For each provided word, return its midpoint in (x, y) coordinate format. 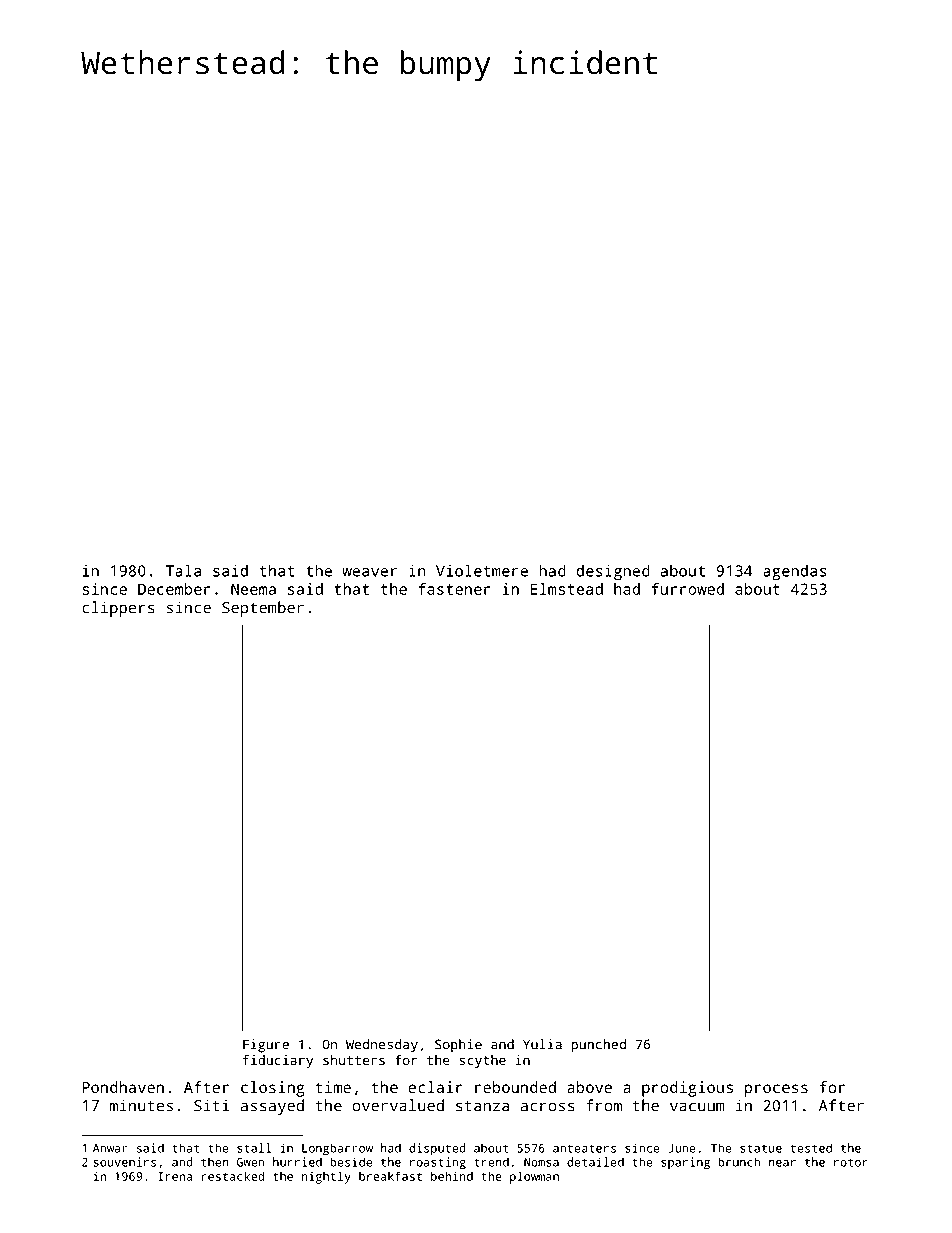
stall (254, 1148)
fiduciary (278, 1061)
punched (598, 1046)
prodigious (687, 1089)
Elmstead (567, 589)
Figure (266, 1046)
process (776, 1090)
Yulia (542, 1044)
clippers (118, 609)
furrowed (688, 589)
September (263, 609)
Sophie (458, 1046)
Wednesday (382, 1046)
